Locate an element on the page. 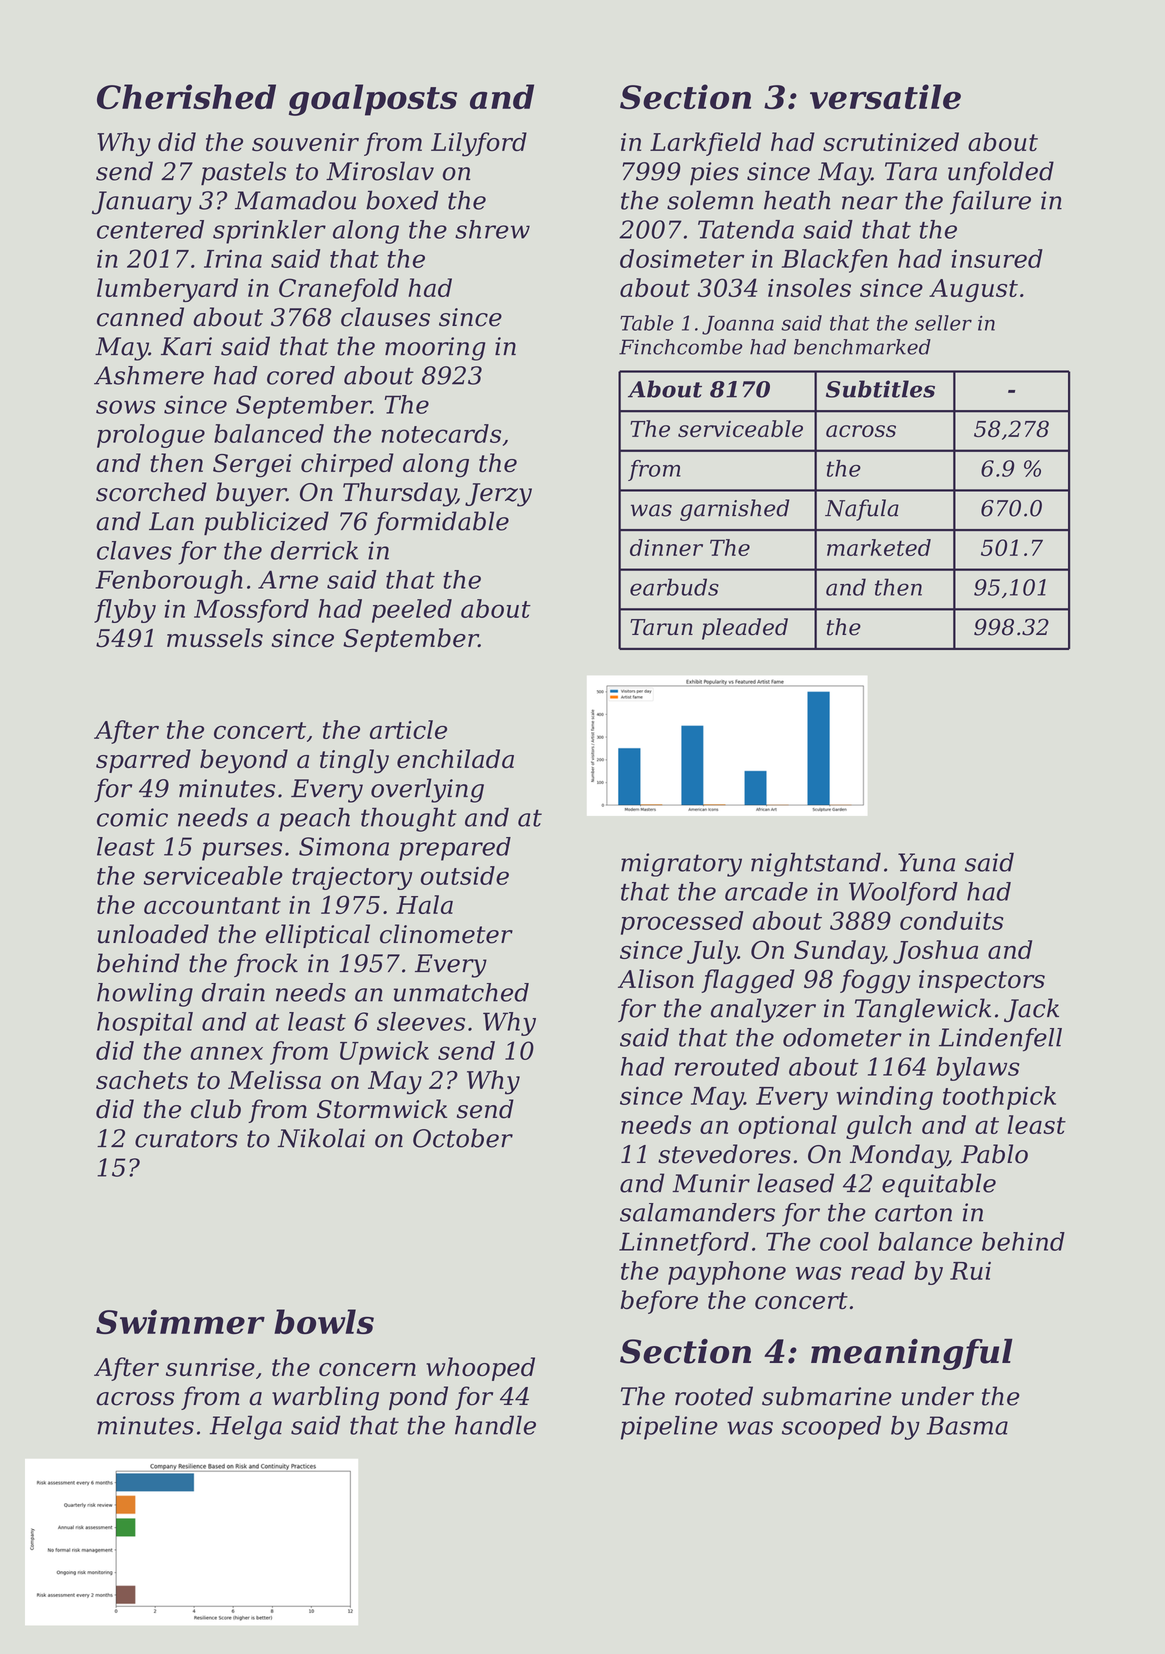  Alison is located at coordinates (656, 979).
